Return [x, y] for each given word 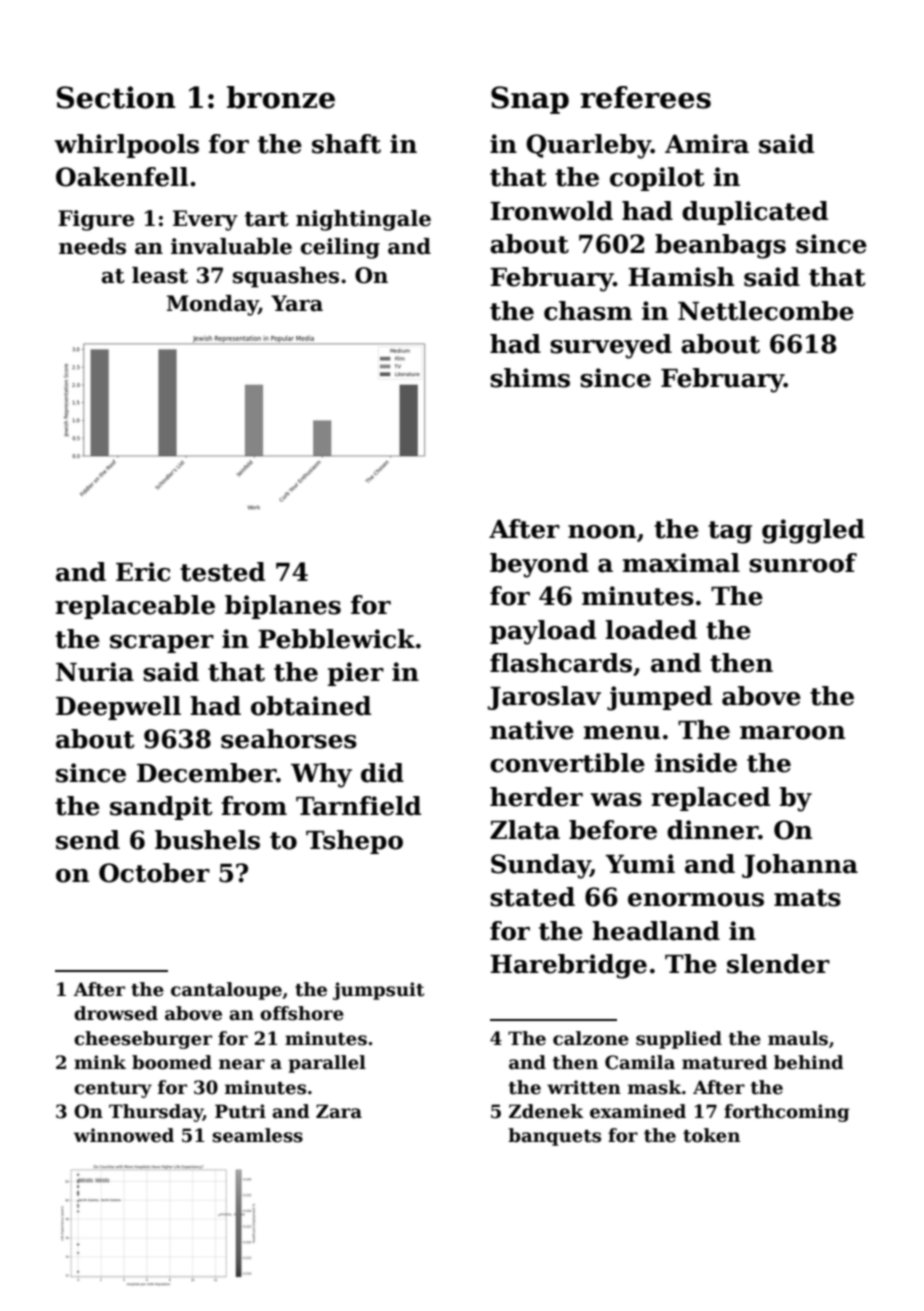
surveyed [611, 346]
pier [356, 674]
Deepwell [118, 708]
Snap [530, 100]
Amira [707, 144]
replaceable [135, 607]
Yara [297, 303]
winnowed [124, 1135]
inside [696, 763]
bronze [281, 97]
